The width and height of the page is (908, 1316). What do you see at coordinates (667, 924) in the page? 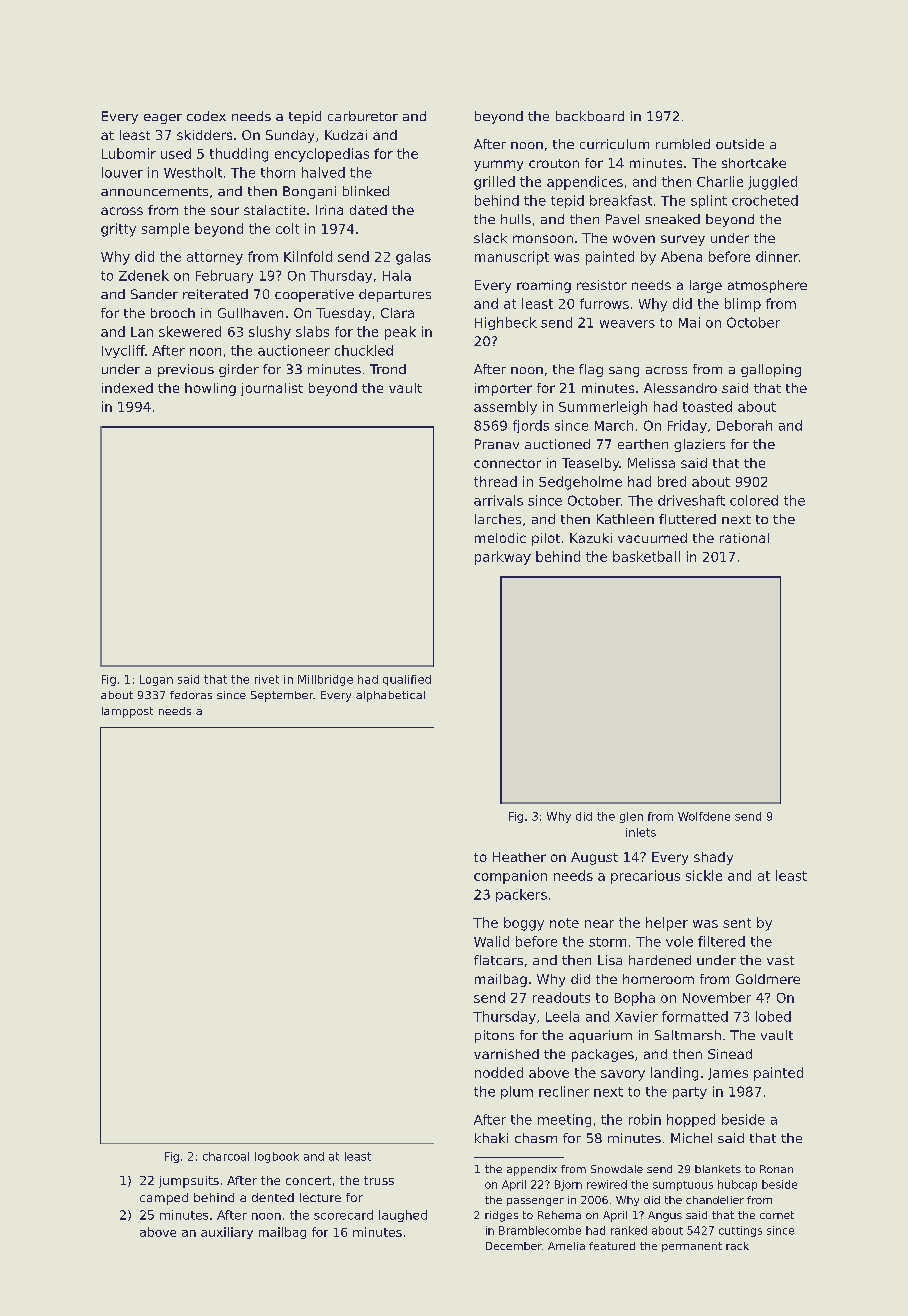
I see `helper` at bounding box center [667, 924].
